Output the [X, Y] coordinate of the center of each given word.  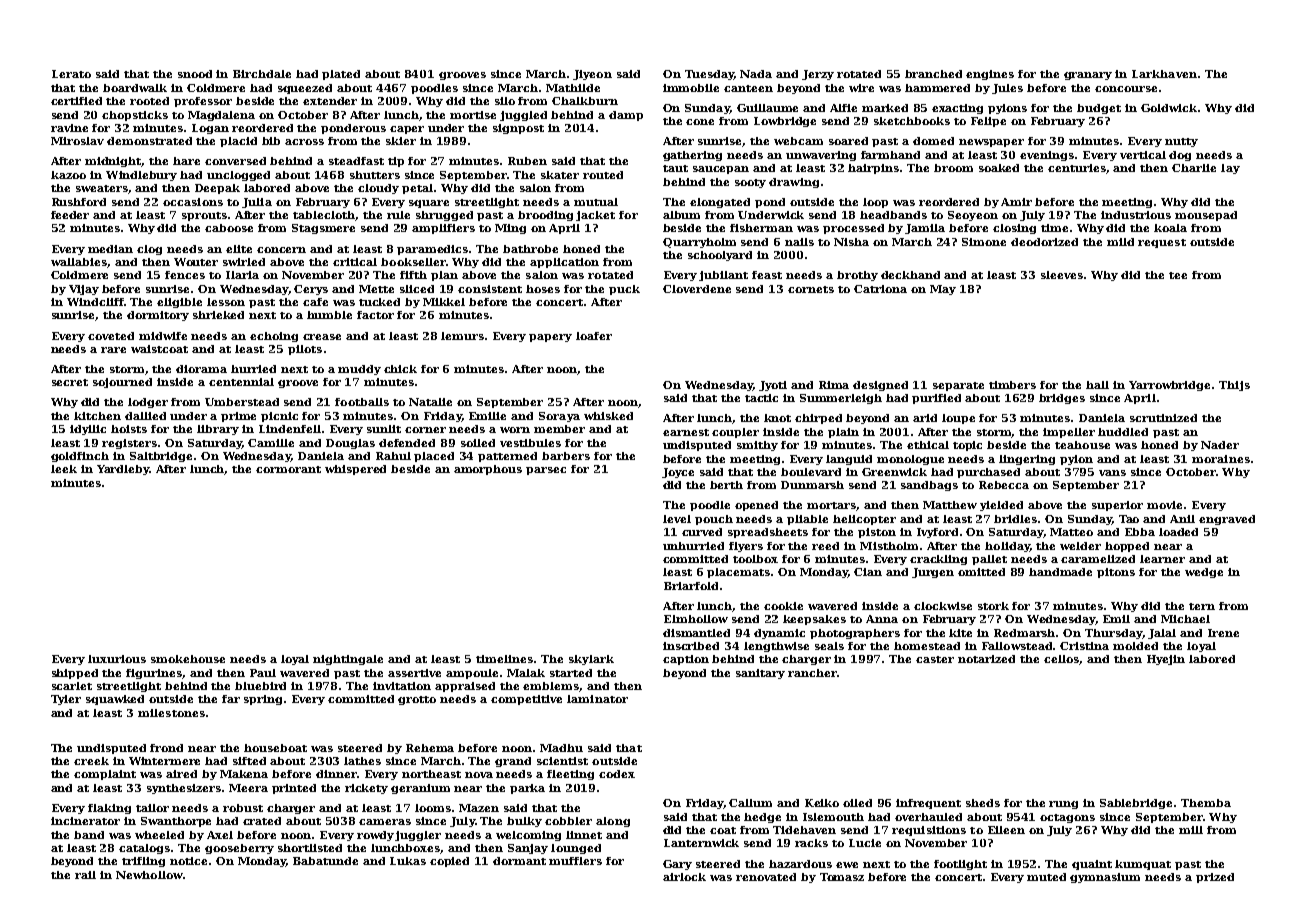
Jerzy [818, 75]
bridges [1062, 399]
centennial [241, 382]
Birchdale [262, 74]
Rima [834, 385]
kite [960, 633]
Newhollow [149, 875]
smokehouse [188, 659]
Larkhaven [1164, 74]
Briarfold [691, 586]
